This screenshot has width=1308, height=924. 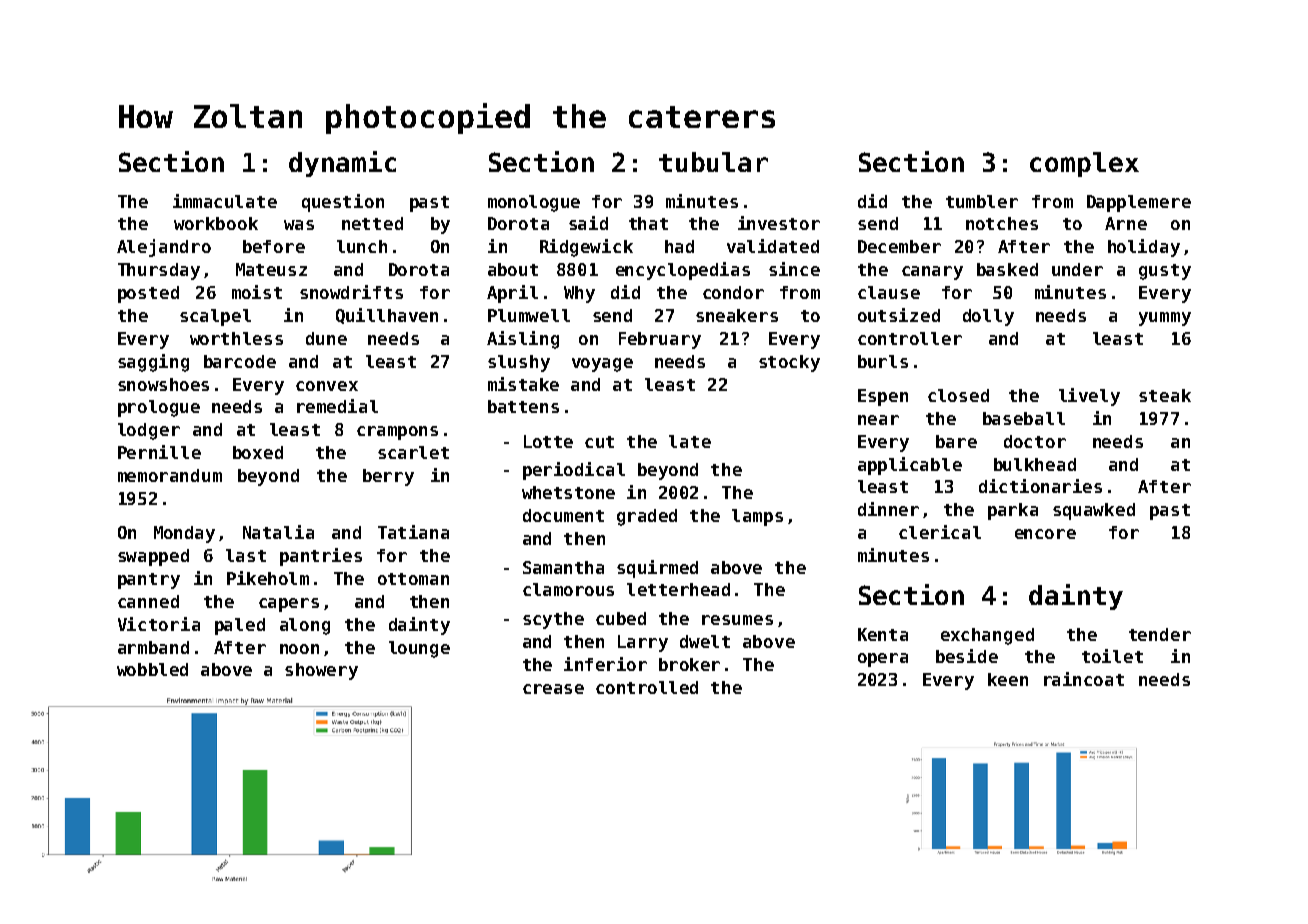 I want to click on dynamic, so click(x=342, y=164).
